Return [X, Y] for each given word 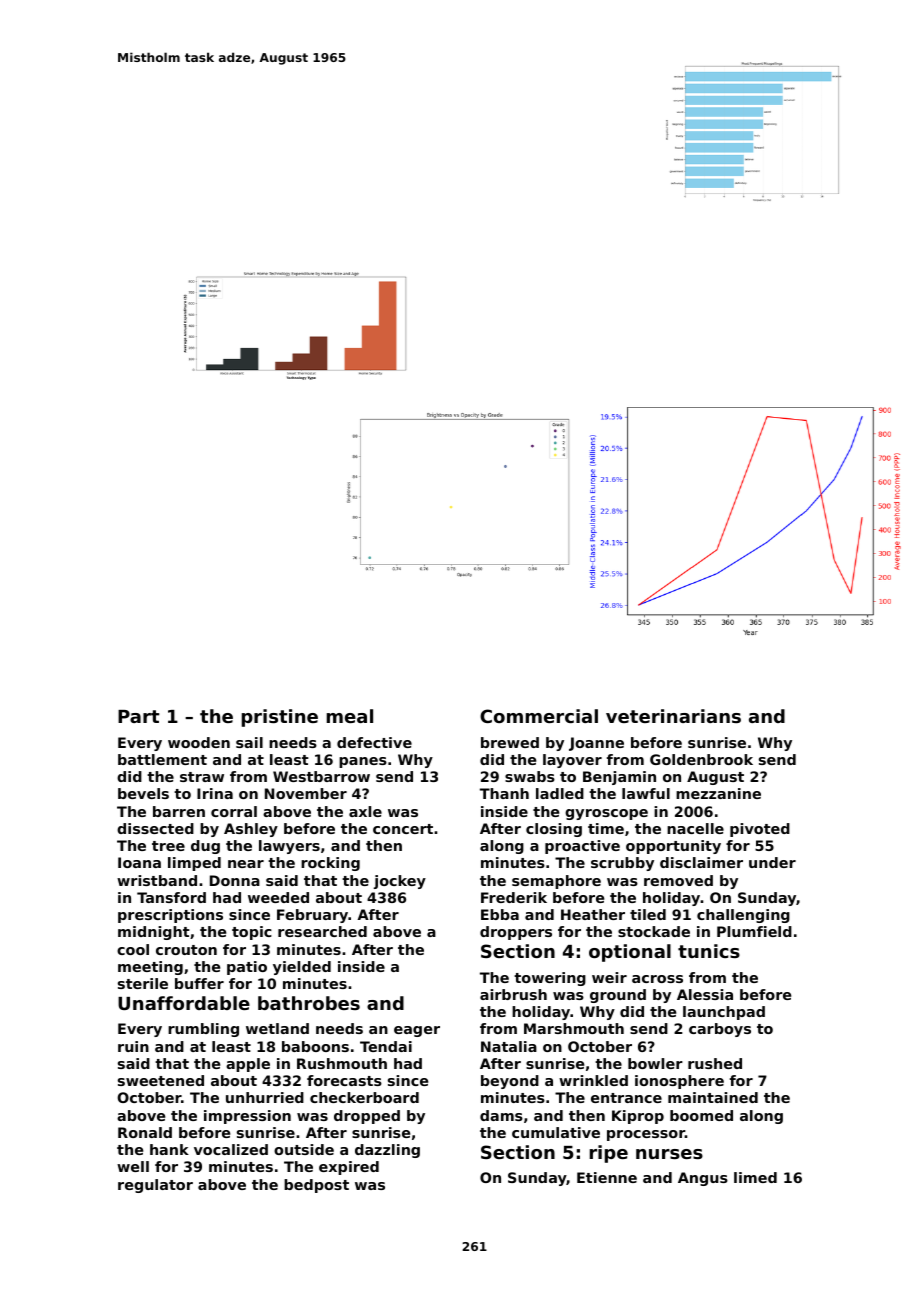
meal [349, 716]
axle [365, 811]
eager [417, 1031]
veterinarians [673, 716]
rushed [715, 1063]
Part [138, 716]
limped [194, 864]
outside [304, 1149]
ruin [133, 1046]
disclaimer [701, 862]
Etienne [607, 1177]
